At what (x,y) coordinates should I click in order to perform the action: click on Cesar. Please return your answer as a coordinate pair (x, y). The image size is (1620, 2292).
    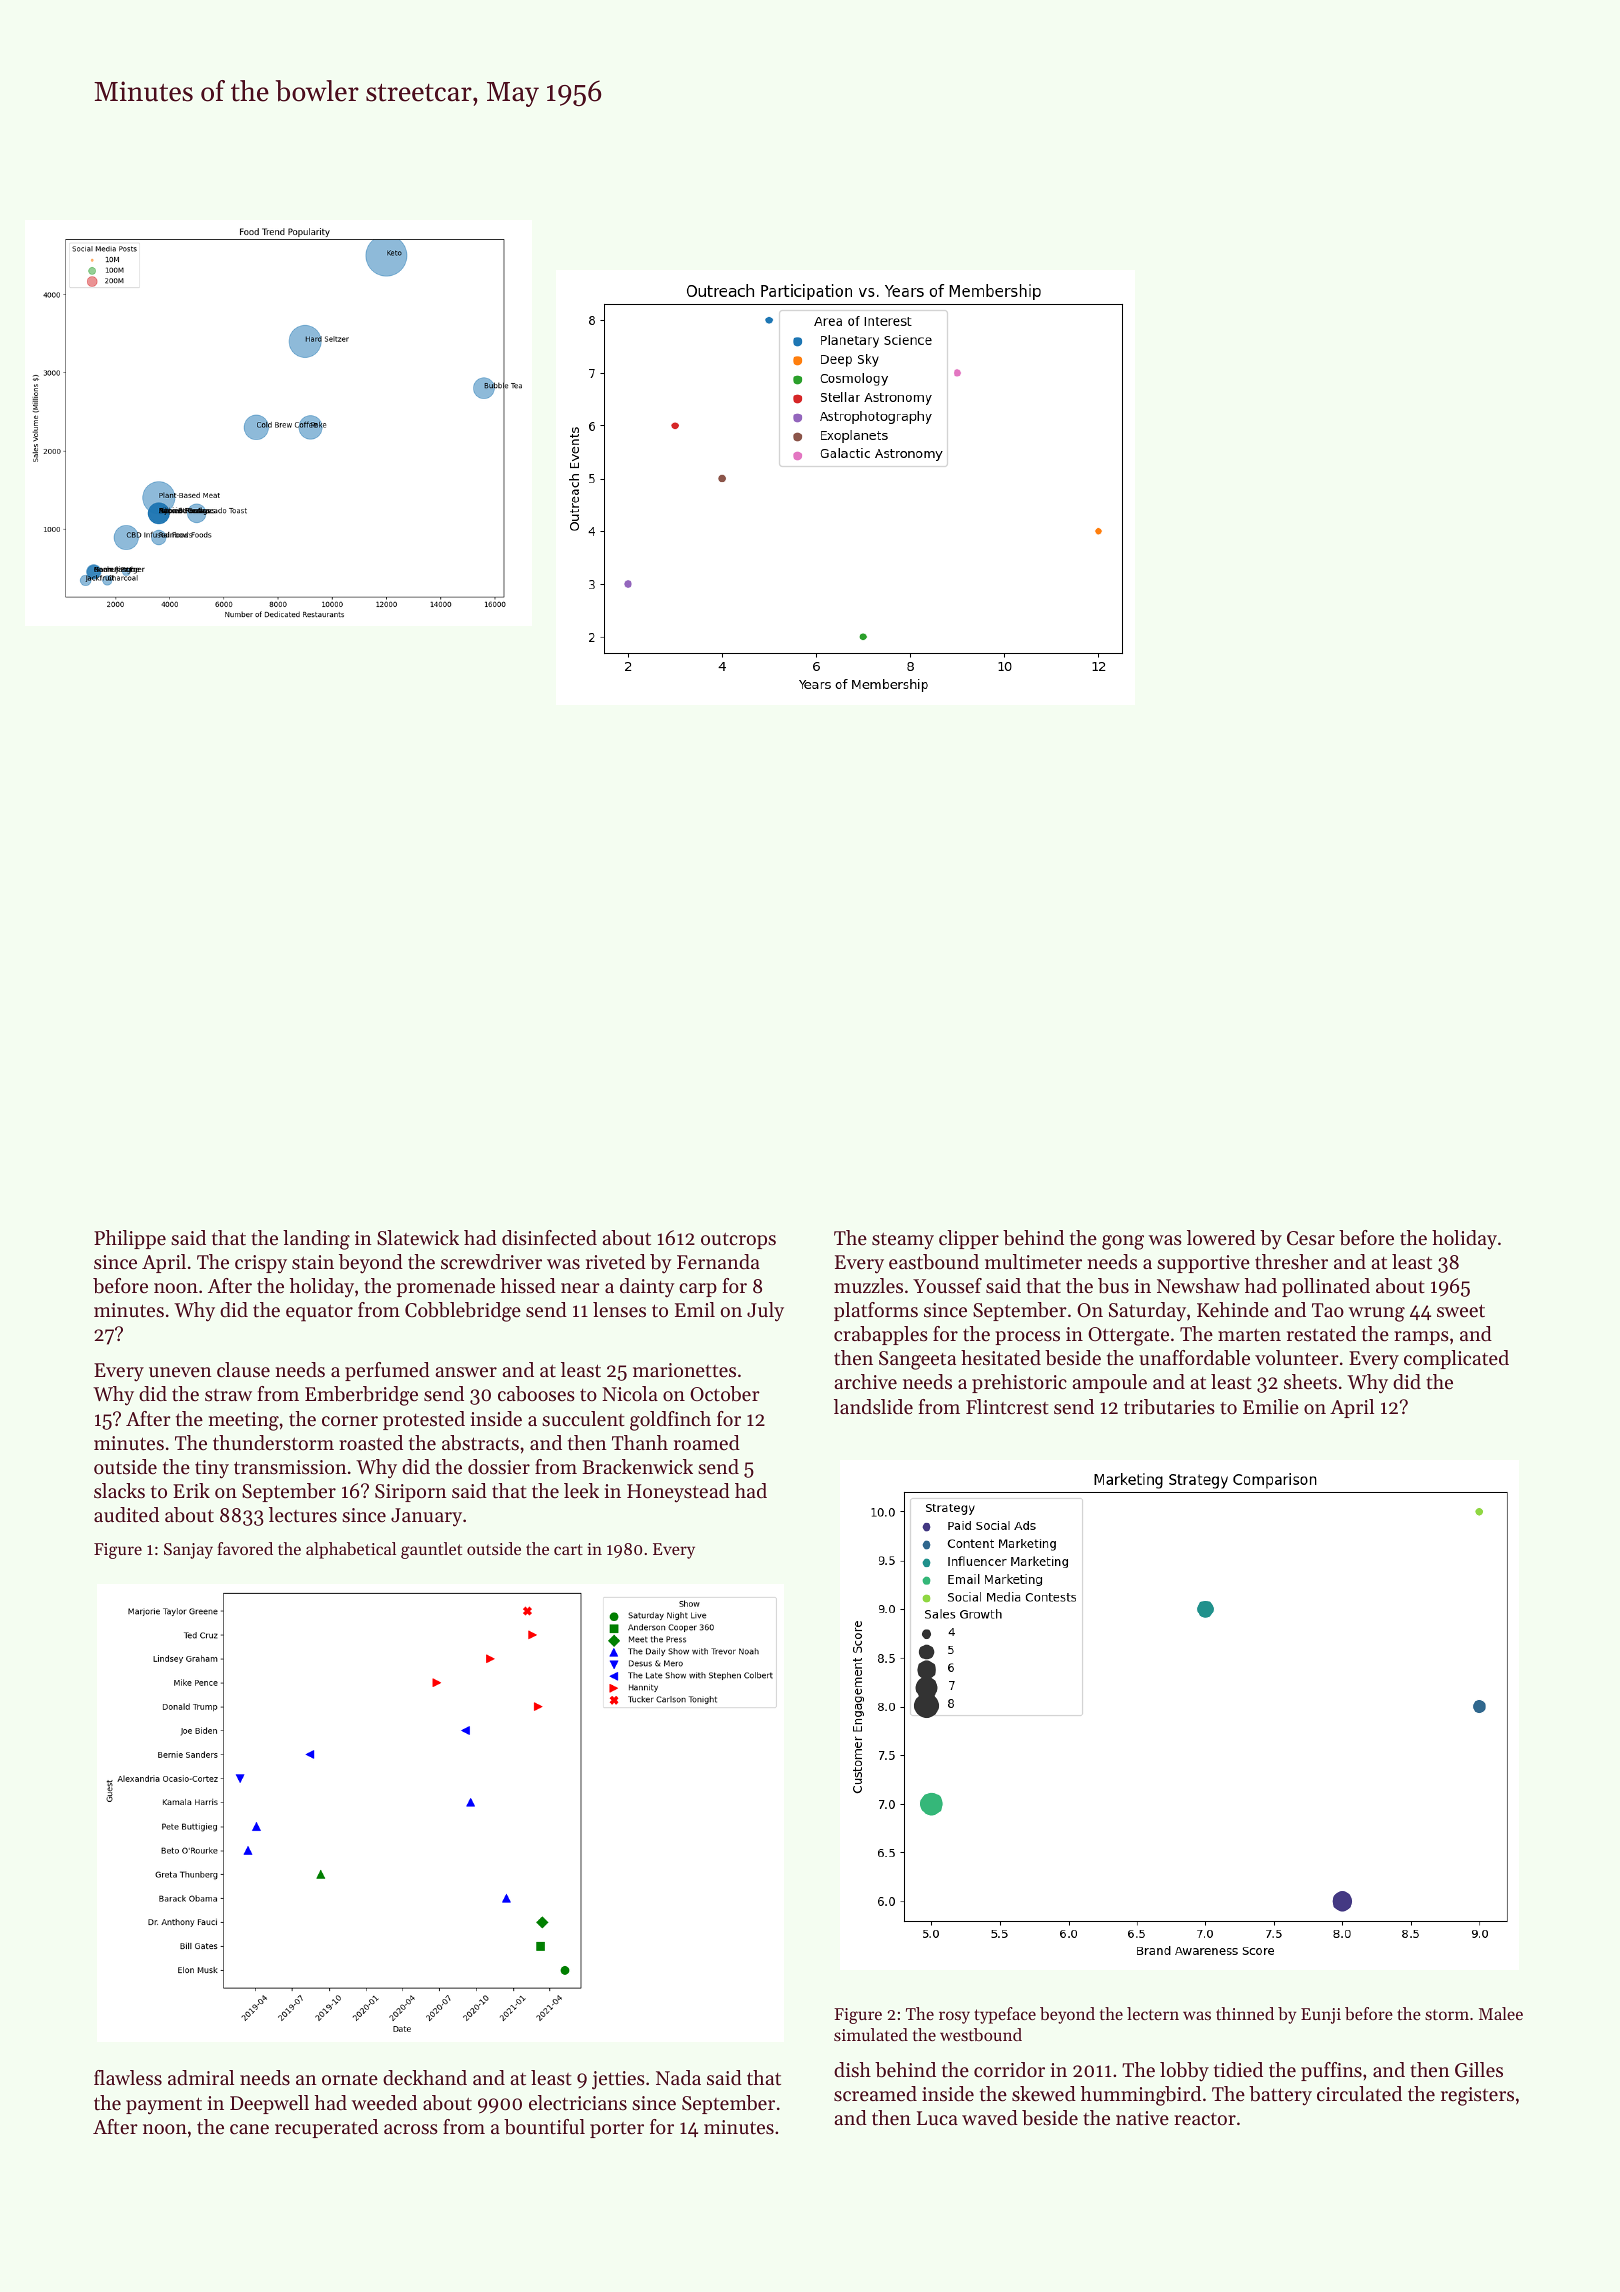
    Looking at the image, I should click on (1311, 1238).
